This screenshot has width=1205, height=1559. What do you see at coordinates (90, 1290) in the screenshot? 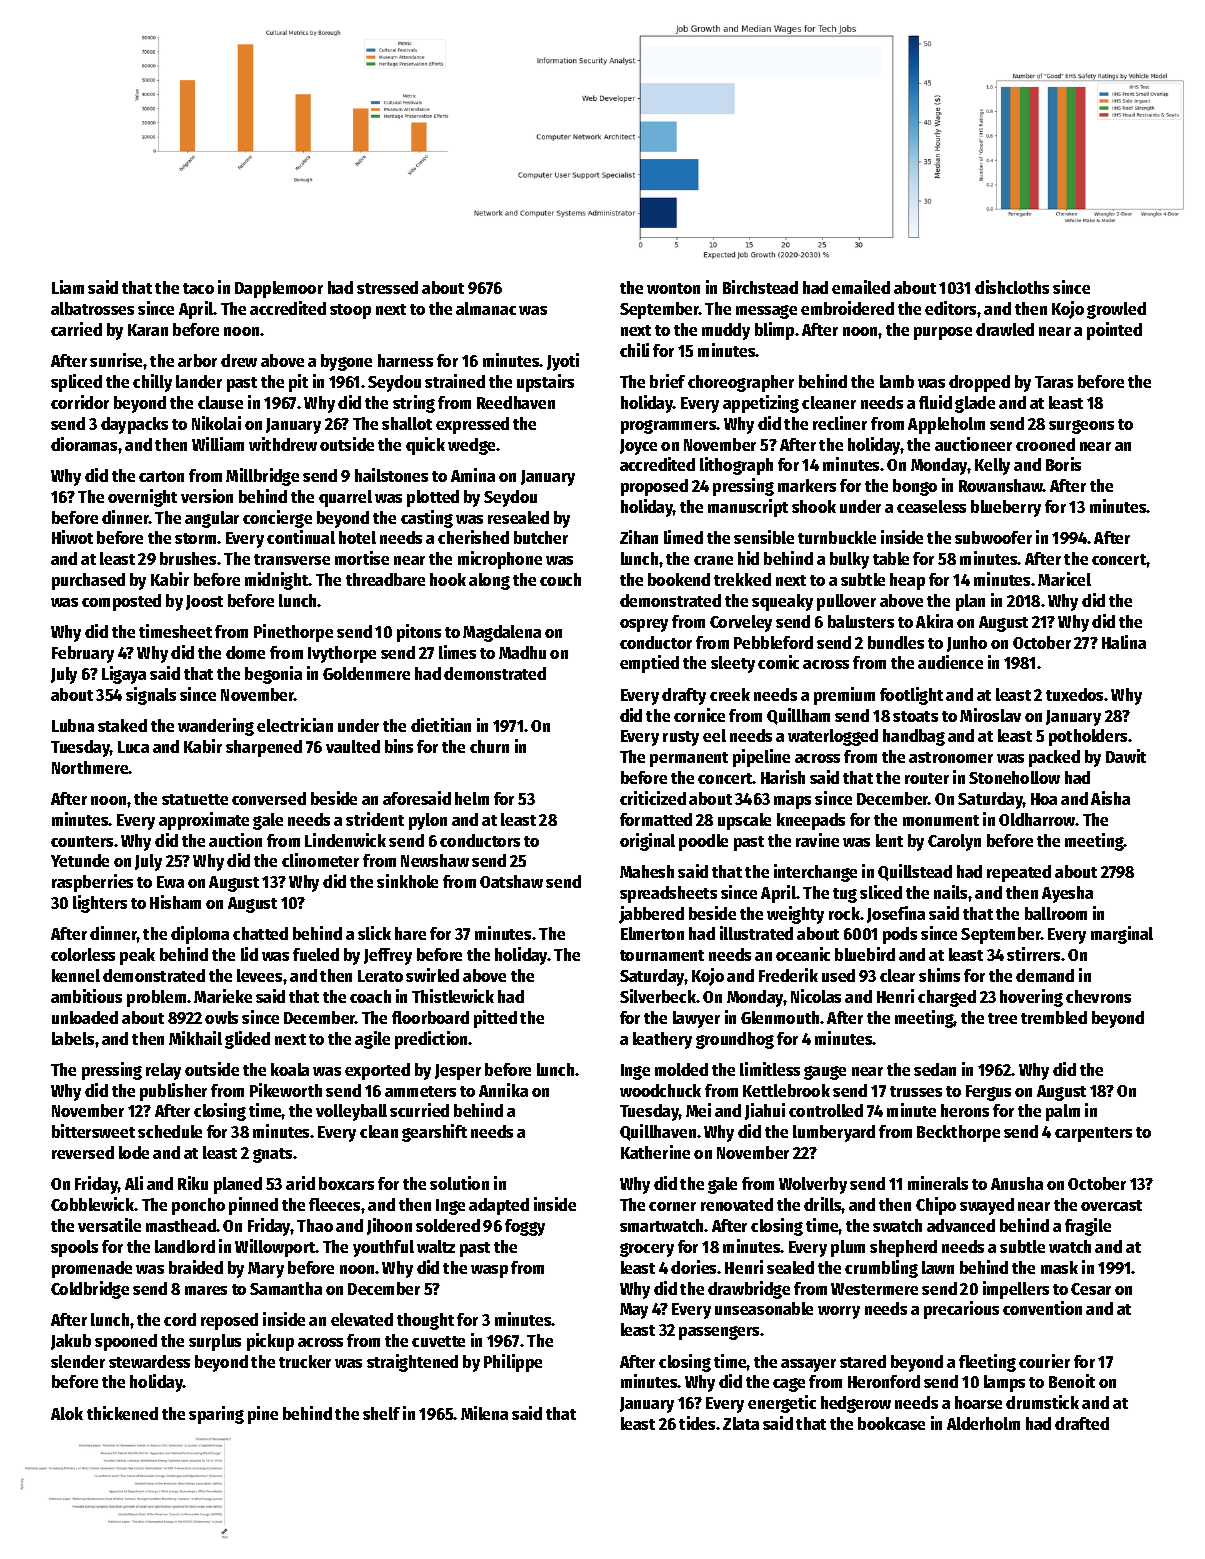
I see `Coldbridge` at bounding box center [90, 1290].
